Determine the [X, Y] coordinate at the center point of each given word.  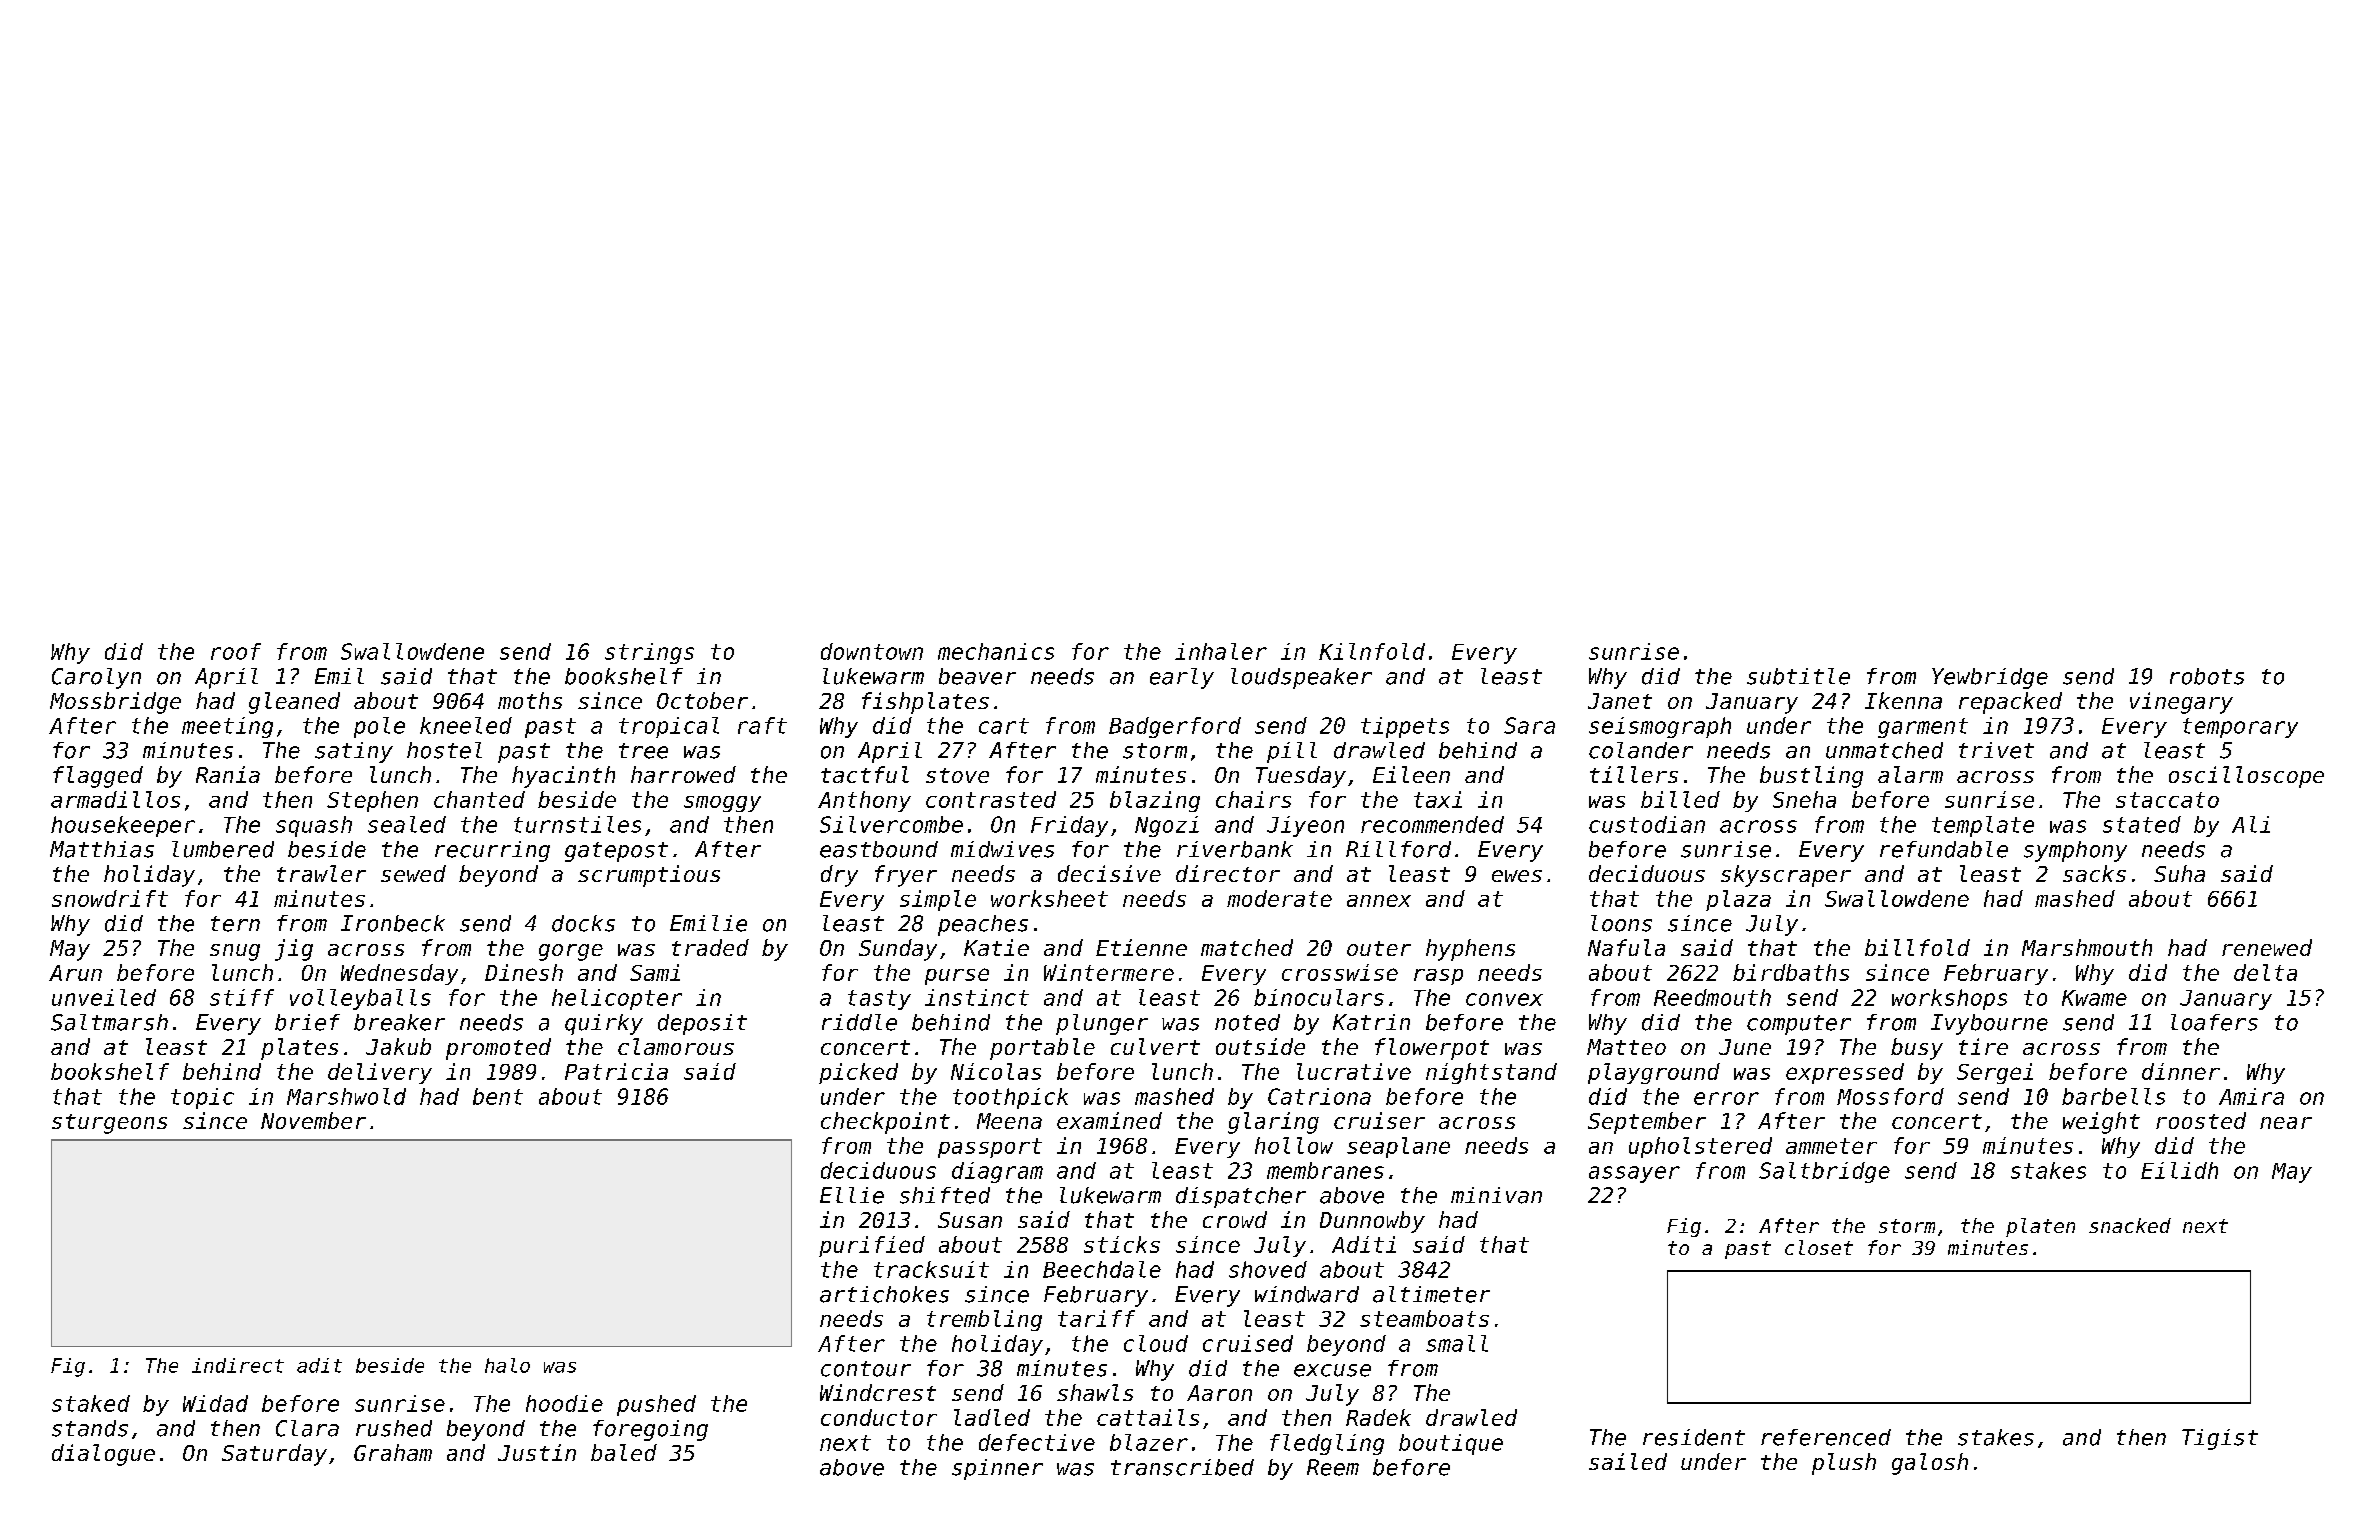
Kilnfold [1372, 651]
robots [2207, 676]
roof [236, 651]
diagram [997, 1172]
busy [1917, 1049]
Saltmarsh [109, 1022]
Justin [537, 1452]
